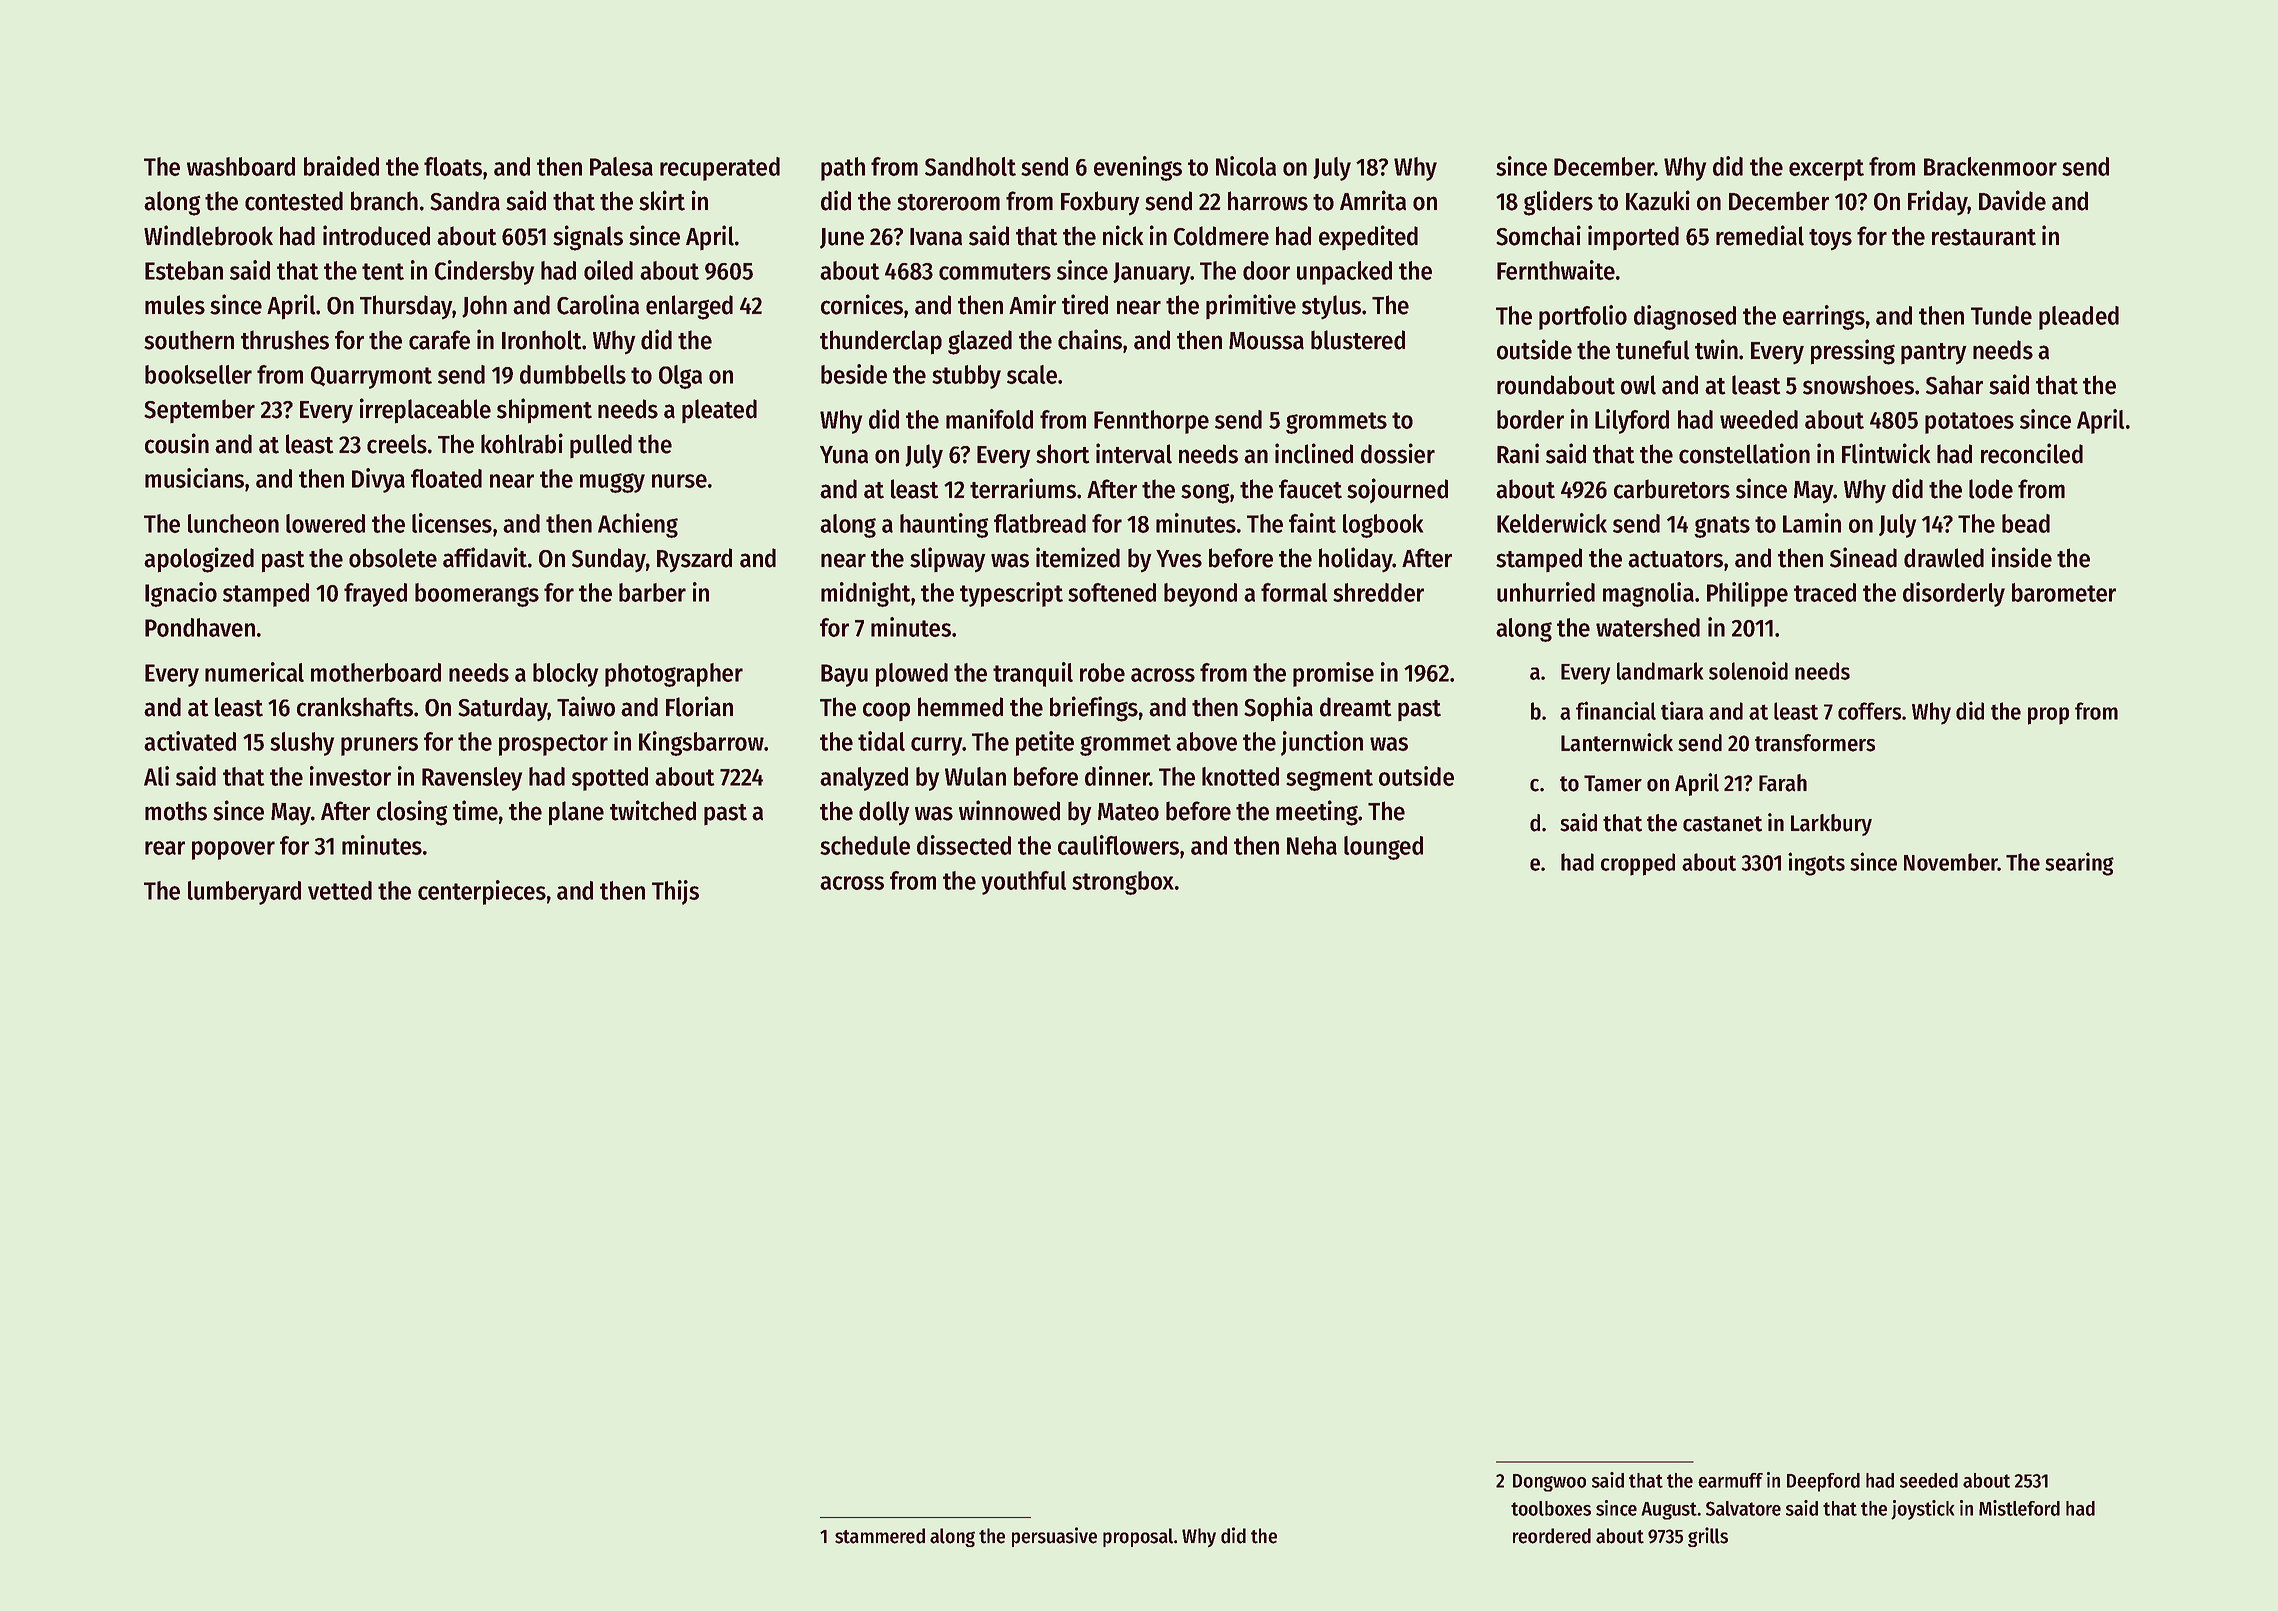 The height and width of the document is (1611, 2278). What do you see at coordinates (612, 483) in the document?
I see `muggy` at bounding box center [612, 483].
